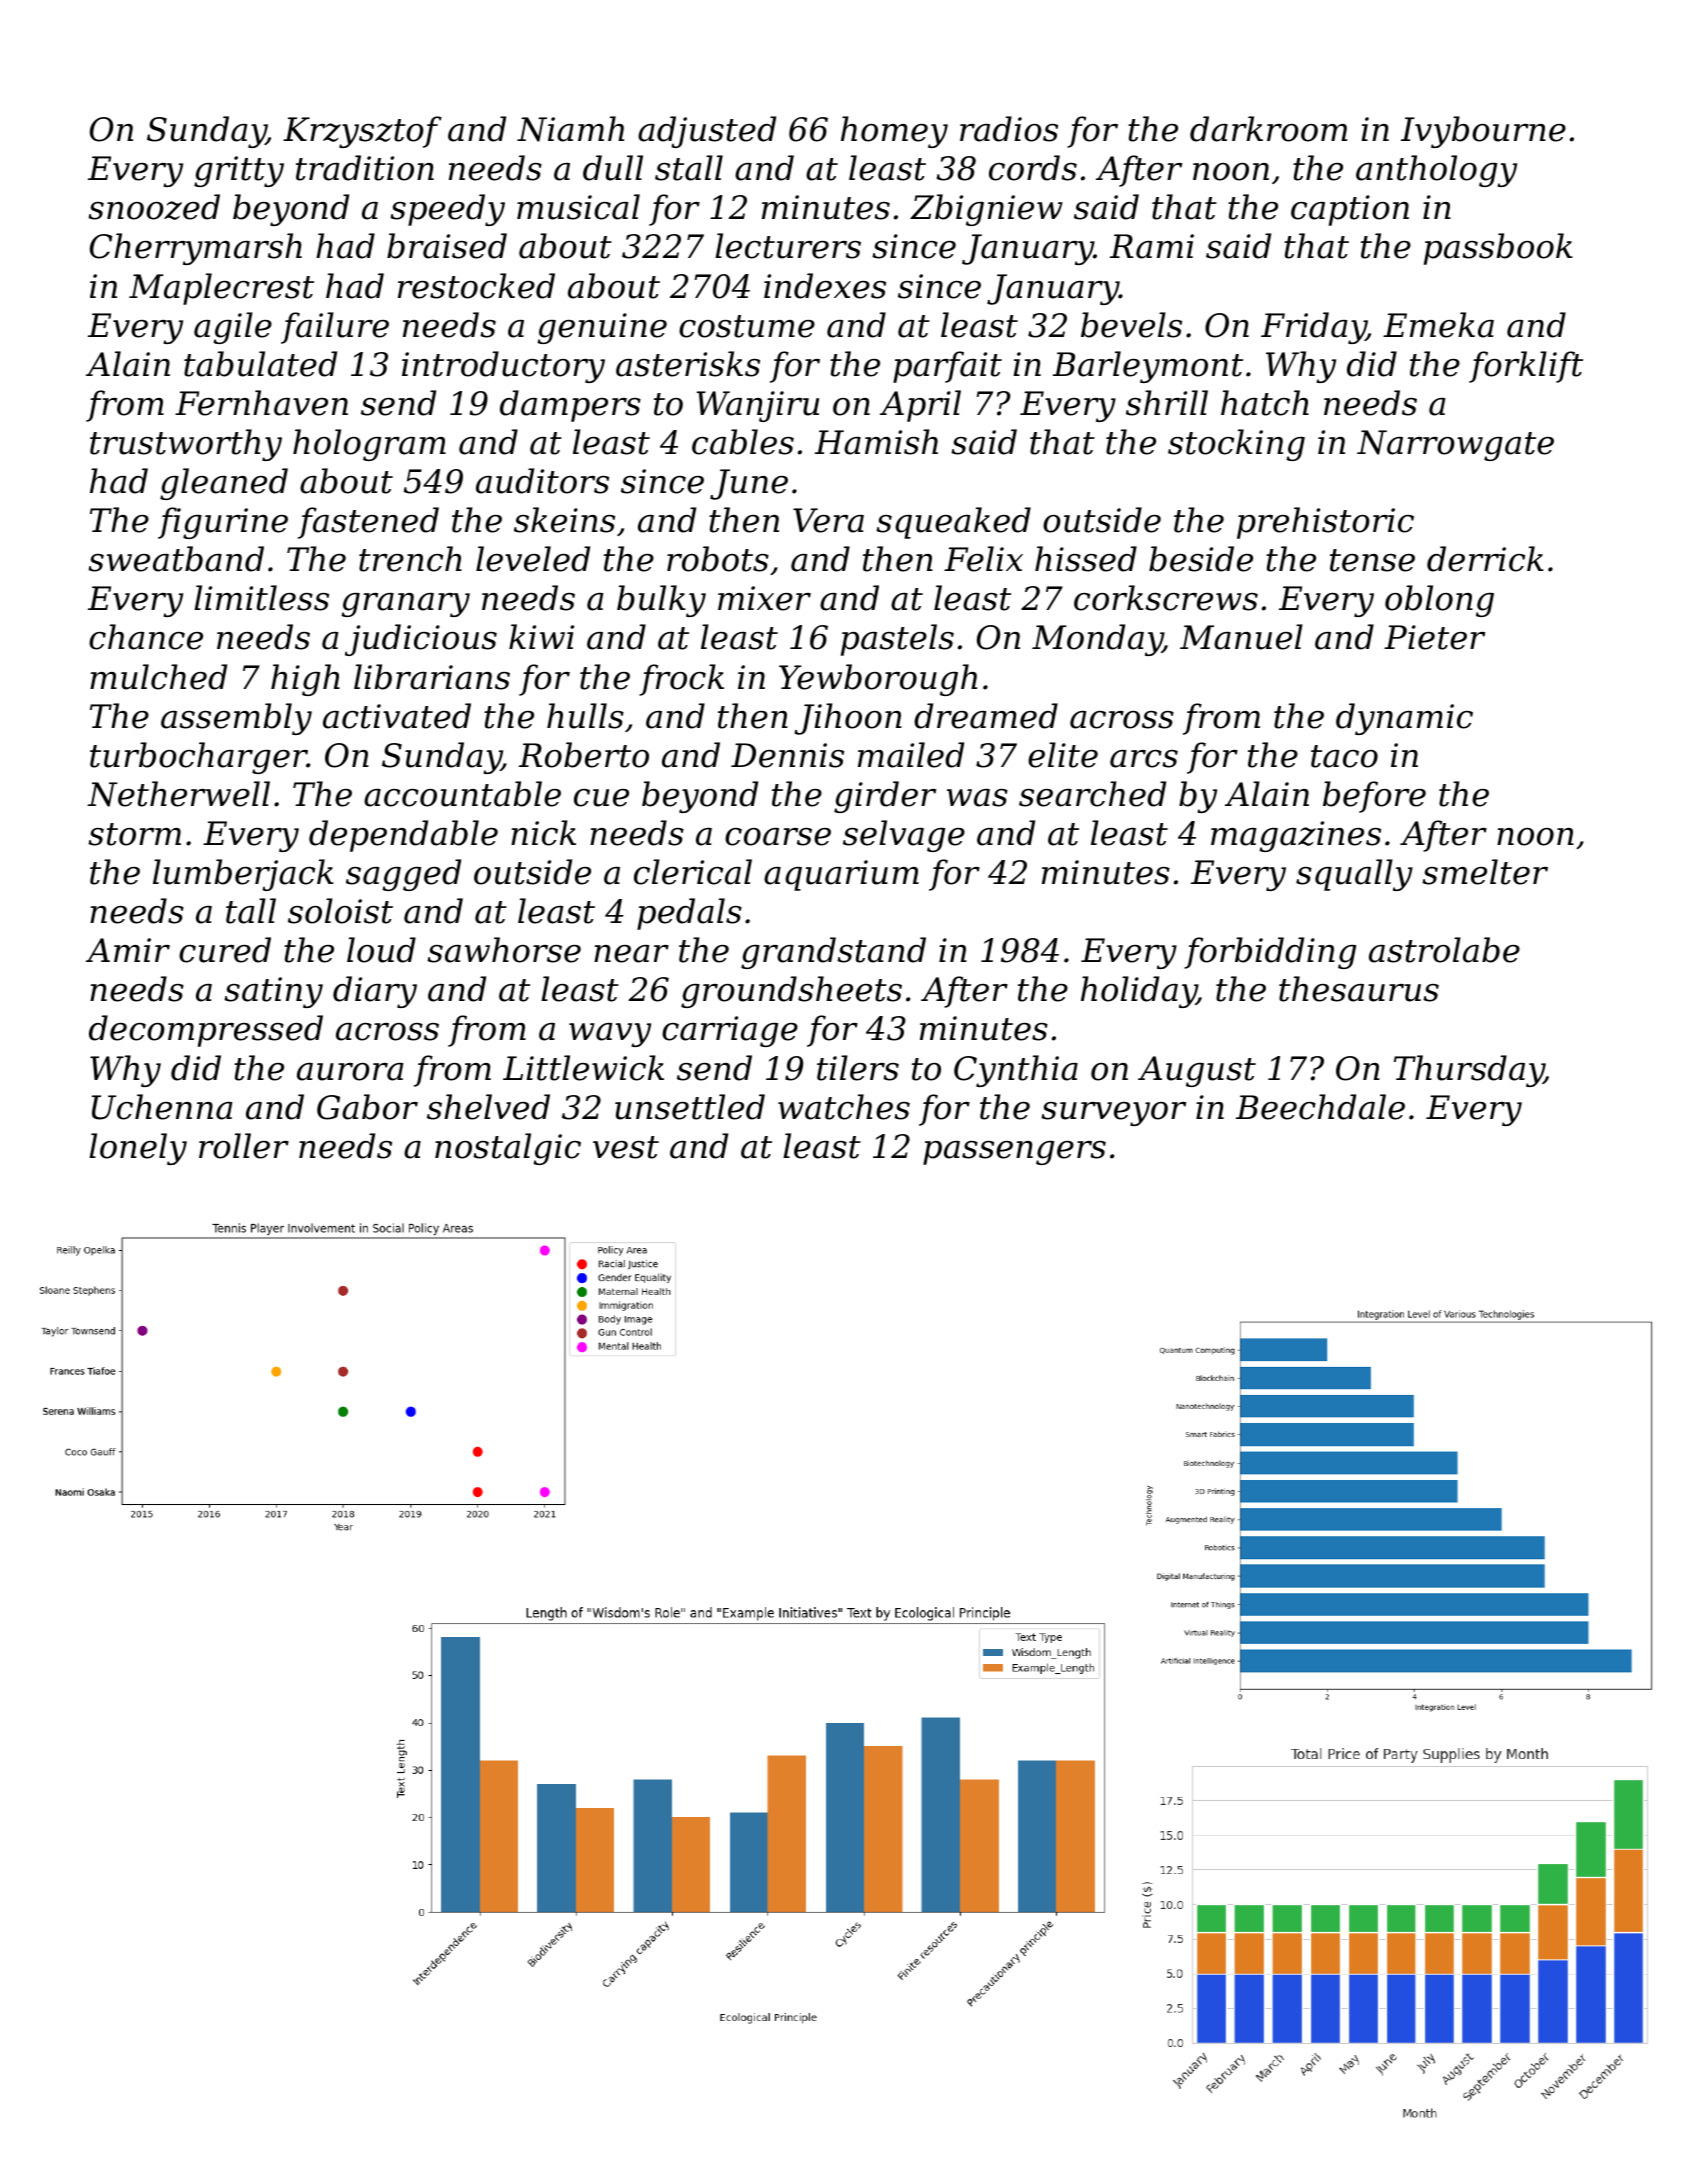  I want to click on Krzysztof, so click(362, 132).
